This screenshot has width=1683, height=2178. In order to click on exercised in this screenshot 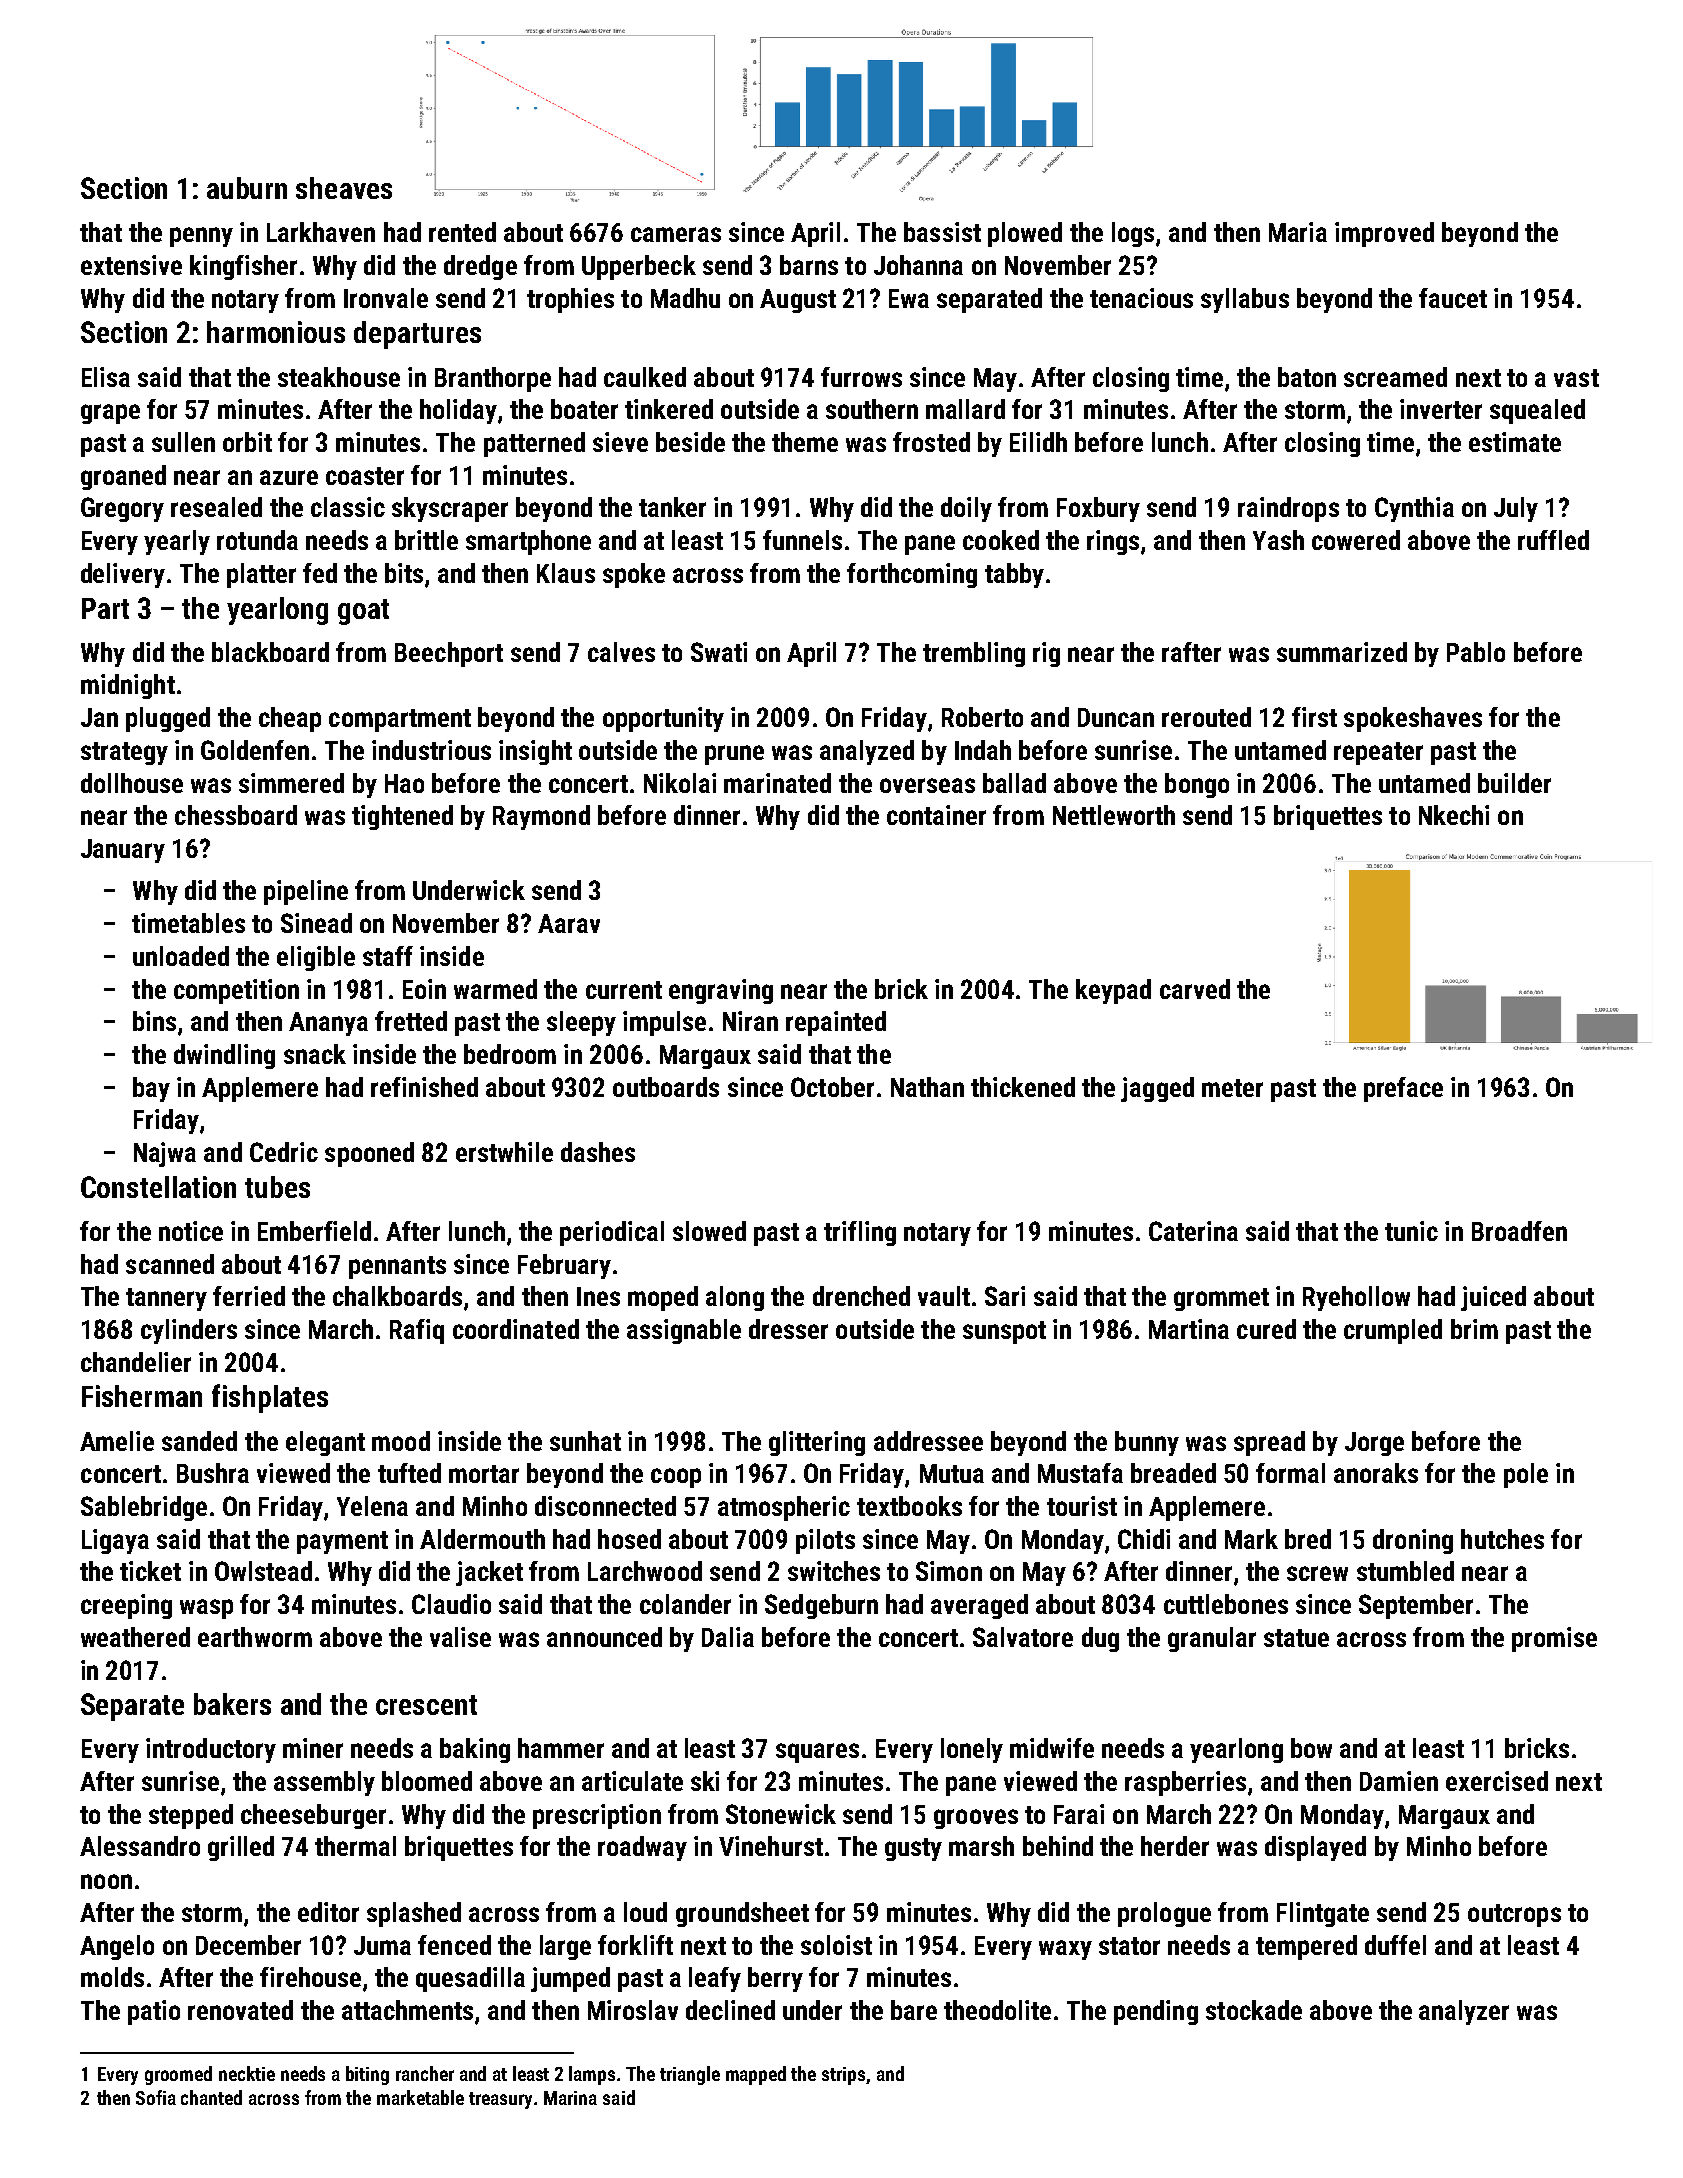, I will do `click(1497, 1781)`.
